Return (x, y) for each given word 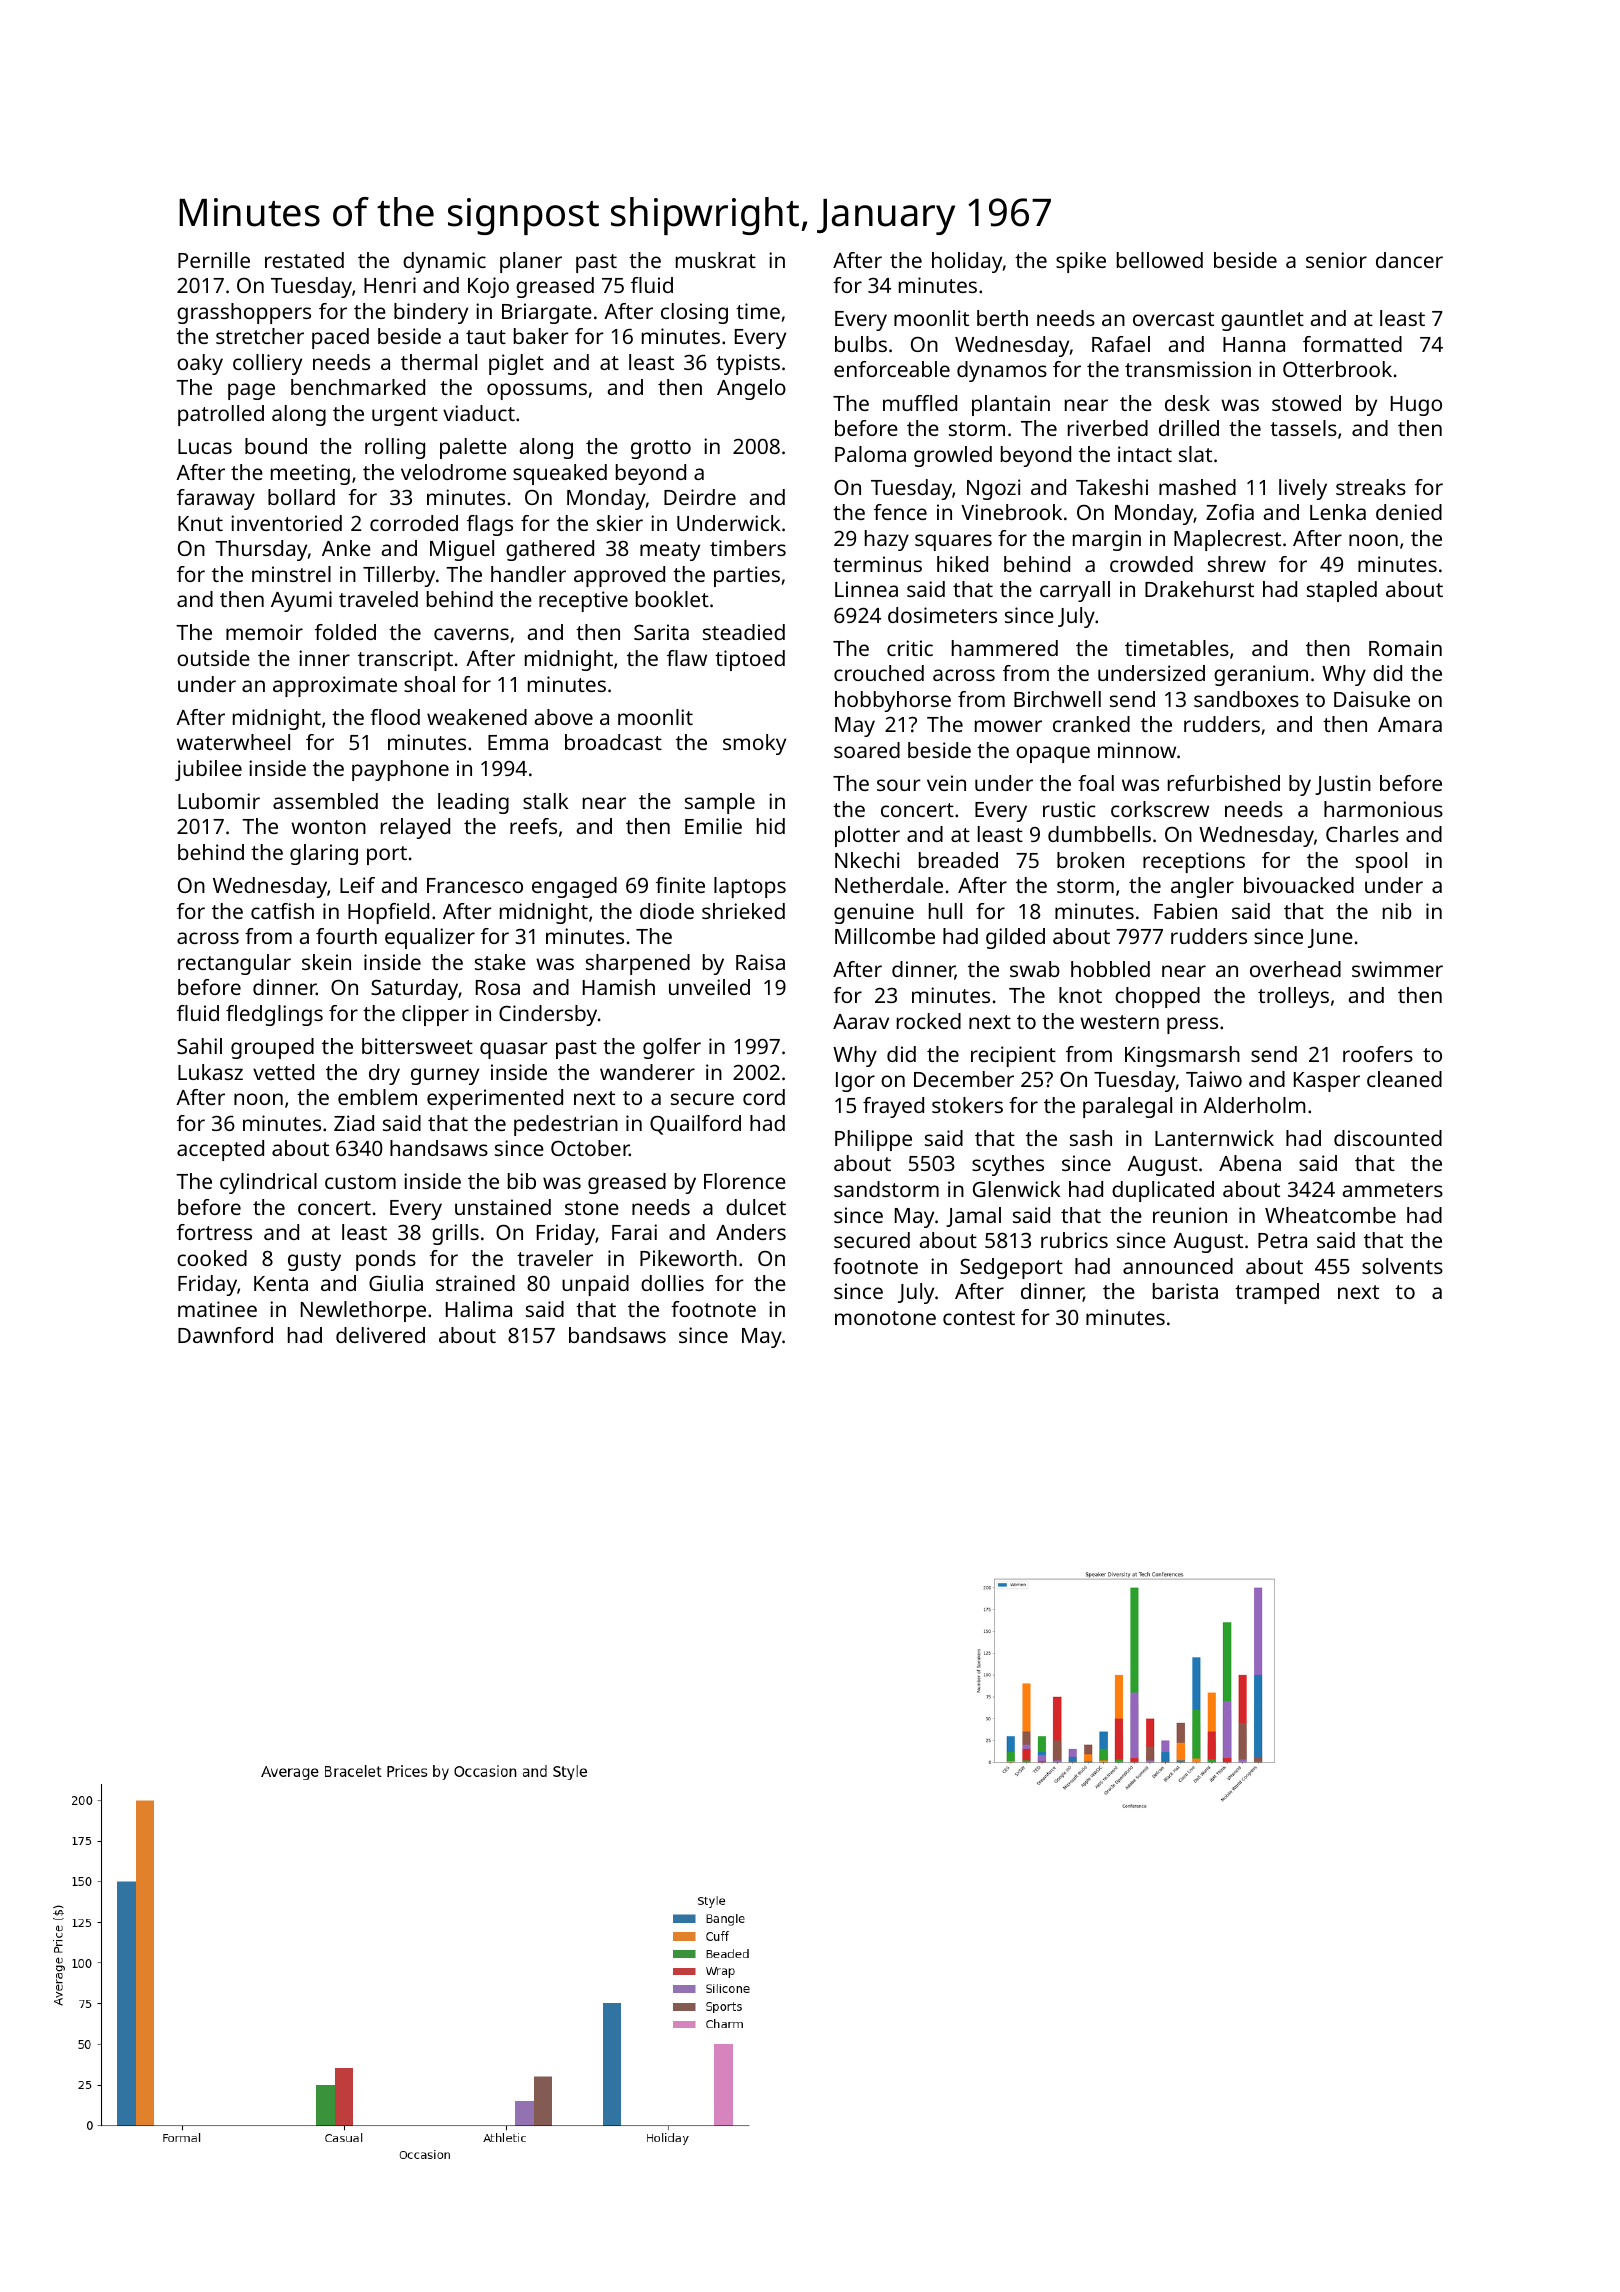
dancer (1409, 260)
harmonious (1383, 809)
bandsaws (617, 1335)
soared (867, 750)
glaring (324, 854)
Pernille (214, 260)
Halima (479, 1309)
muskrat (716, 260)
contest (979, 1318)
